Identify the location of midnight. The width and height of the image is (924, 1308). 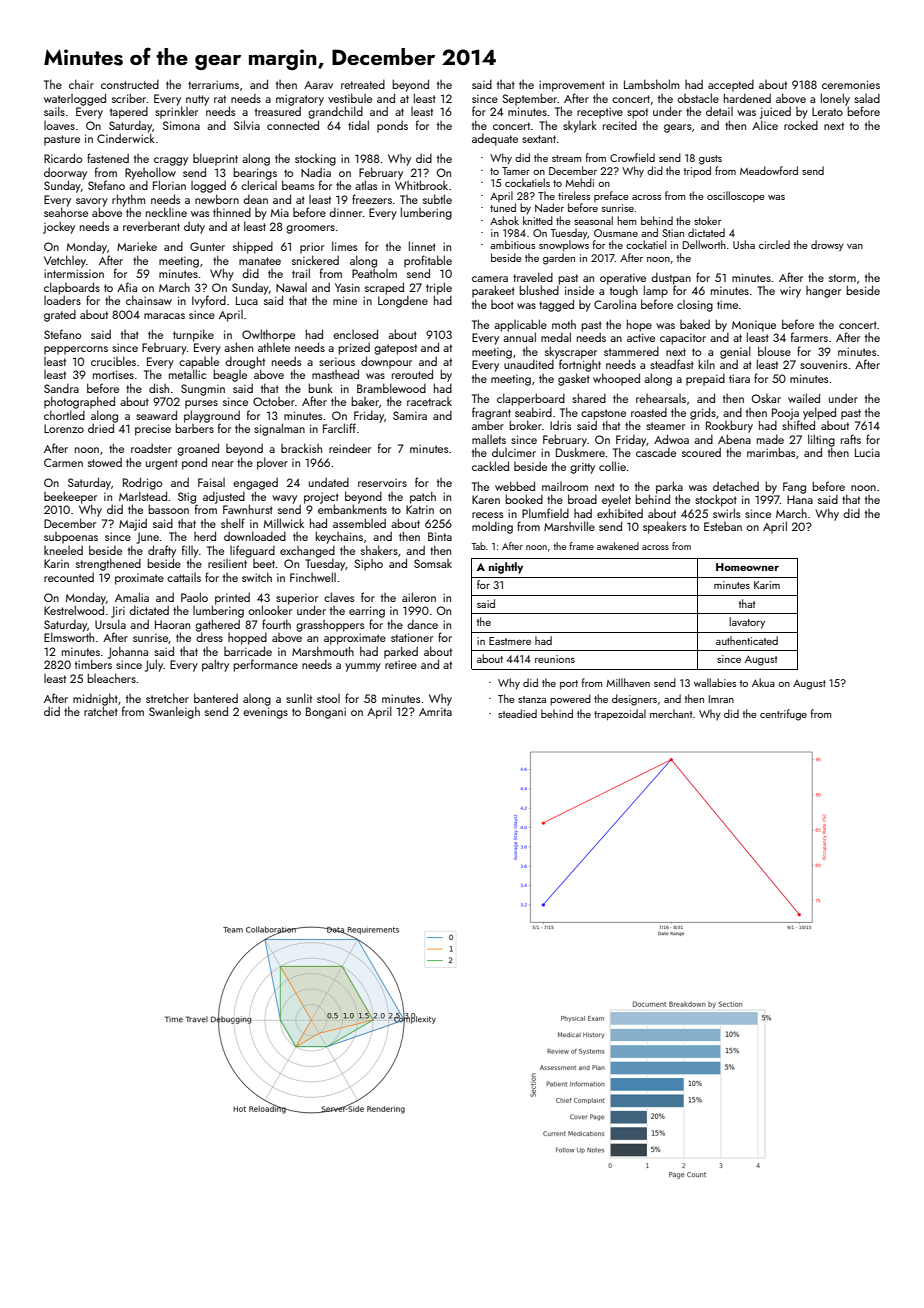
(95, 699).
